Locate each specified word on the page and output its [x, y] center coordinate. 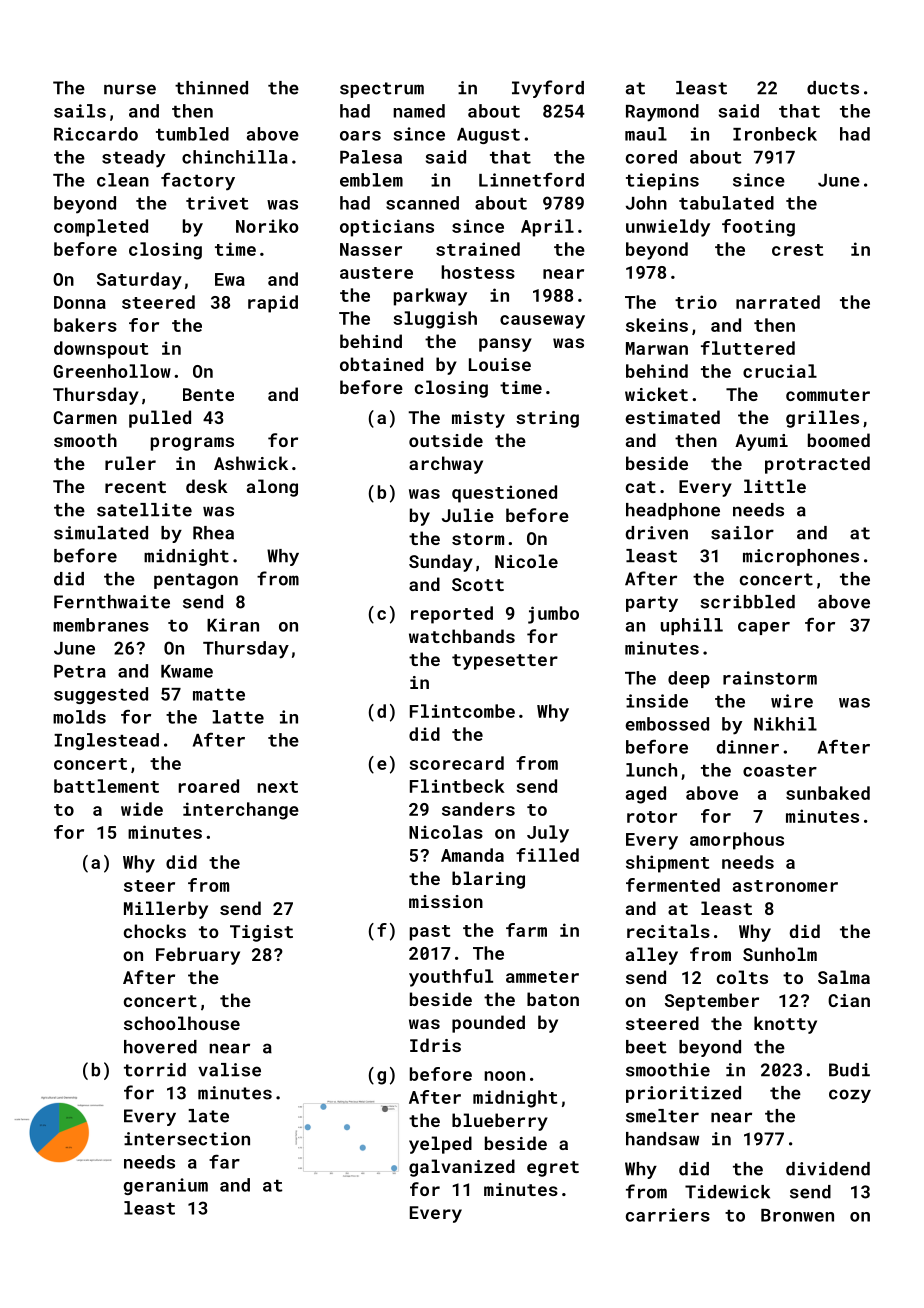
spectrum [382, 90]
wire [792, 701]
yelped [440, 1145]
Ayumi [761, 442]
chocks [155, 931]
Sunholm [780, 954]
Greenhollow [112, 371]
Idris [435, 1045]
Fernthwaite [112, 602]
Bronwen [797, 1215]
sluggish [435, 320]
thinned [211, 88]
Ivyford [548, 89]
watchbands [462, 636]
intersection [187, 1139]
